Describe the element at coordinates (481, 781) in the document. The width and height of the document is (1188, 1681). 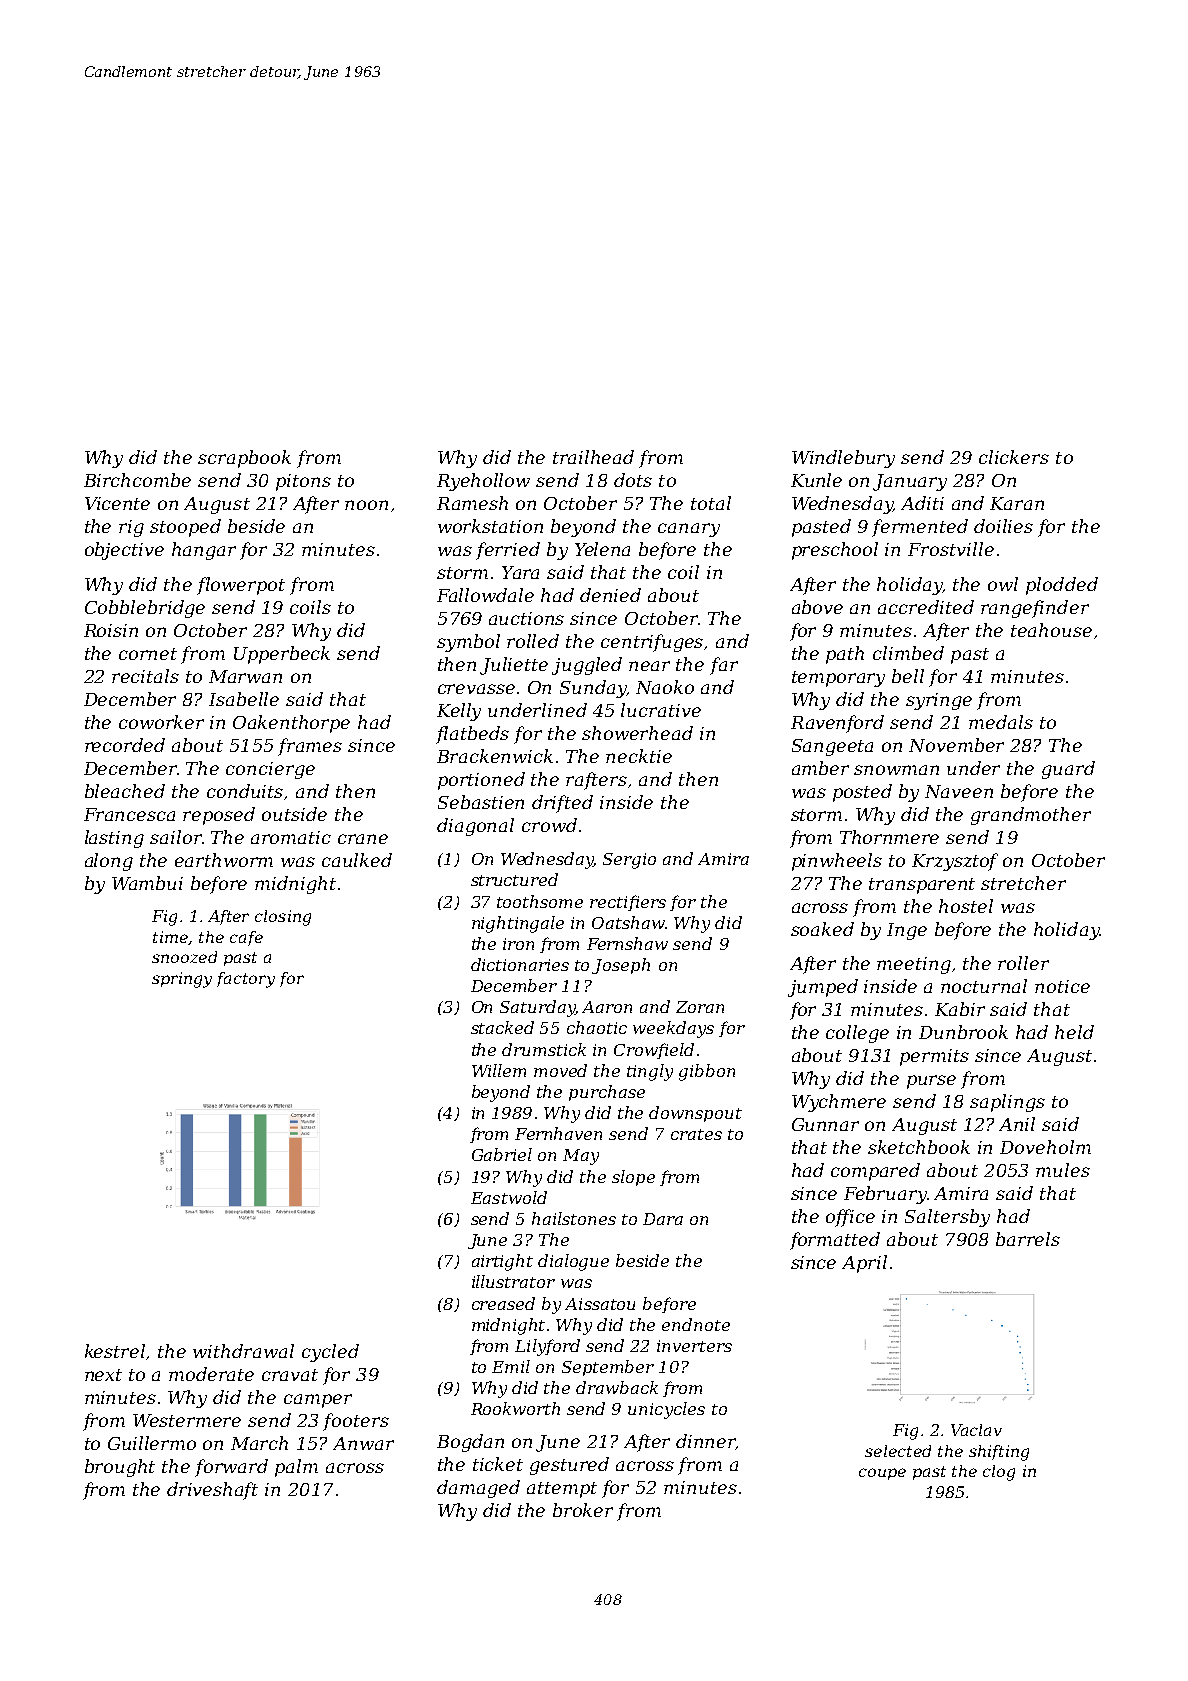
I see `portioned` at that location.
